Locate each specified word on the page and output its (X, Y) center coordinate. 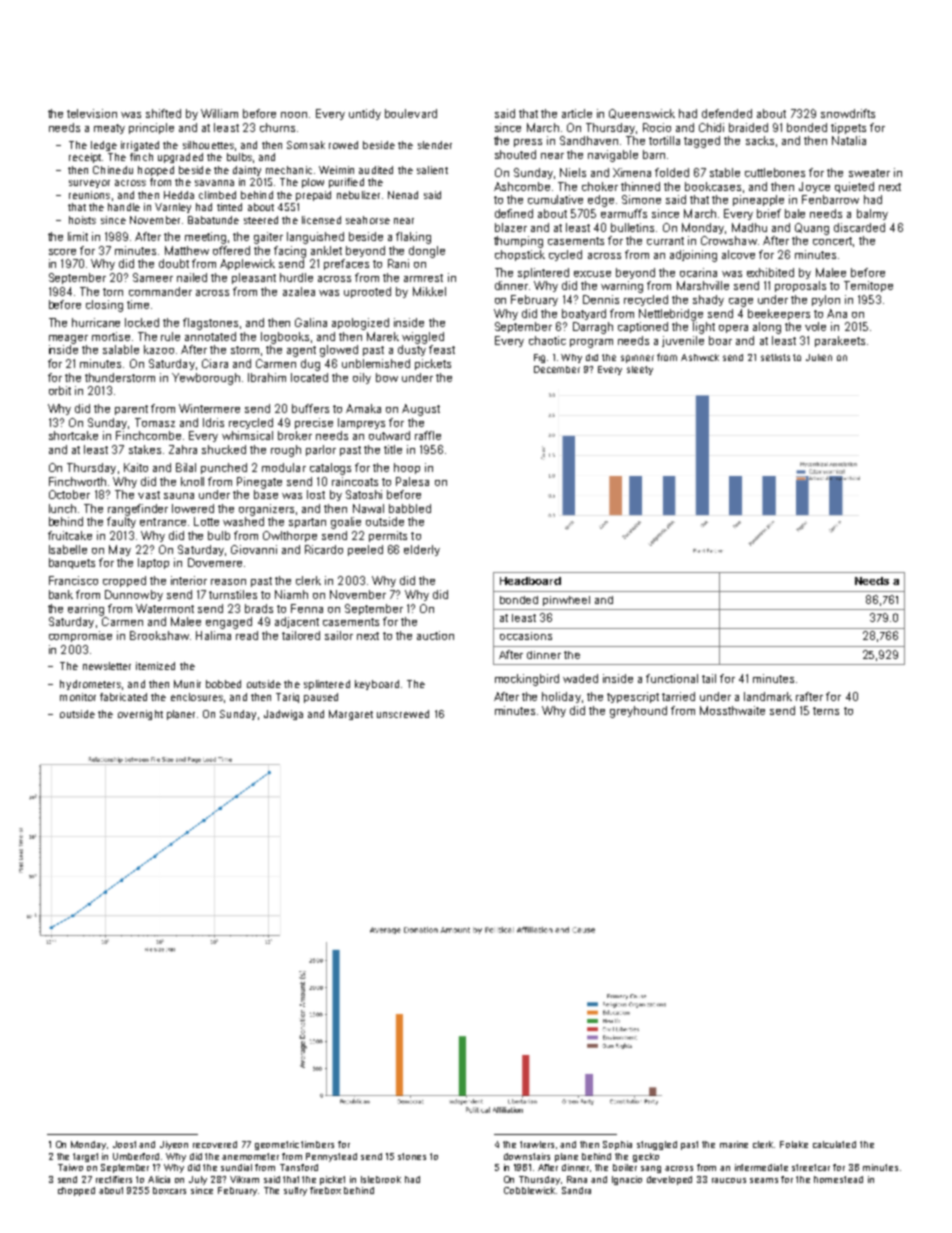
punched (224, 468)
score (62, 252)
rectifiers (114, 1179)
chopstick (520, 255)
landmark (768, 696)
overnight (140, 715)
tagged (702, 142)
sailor (339, 635)
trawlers (537, 1144)
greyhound (638, 712)
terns (826, 711)
